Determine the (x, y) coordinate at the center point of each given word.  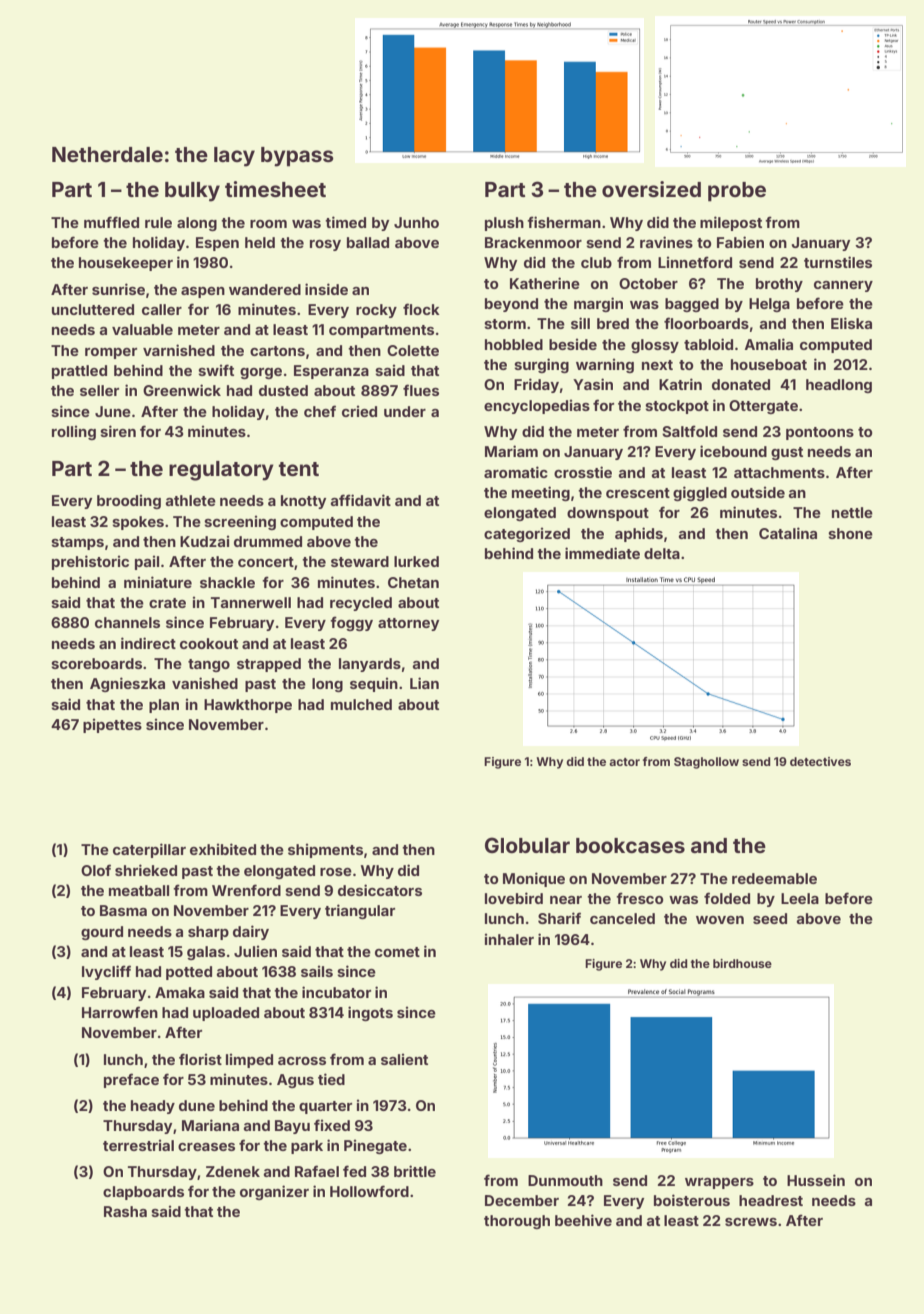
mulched (361, 704)
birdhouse (742, 963)
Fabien (740, 242)
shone (850, 533)
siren (118, 431)
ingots (370, 1013)
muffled (111, 222)
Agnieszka (127, 684)
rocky (376, 311)
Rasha (125, 1211)
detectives (820, 761)
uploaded (226, 1014)
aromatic (516, 472)
